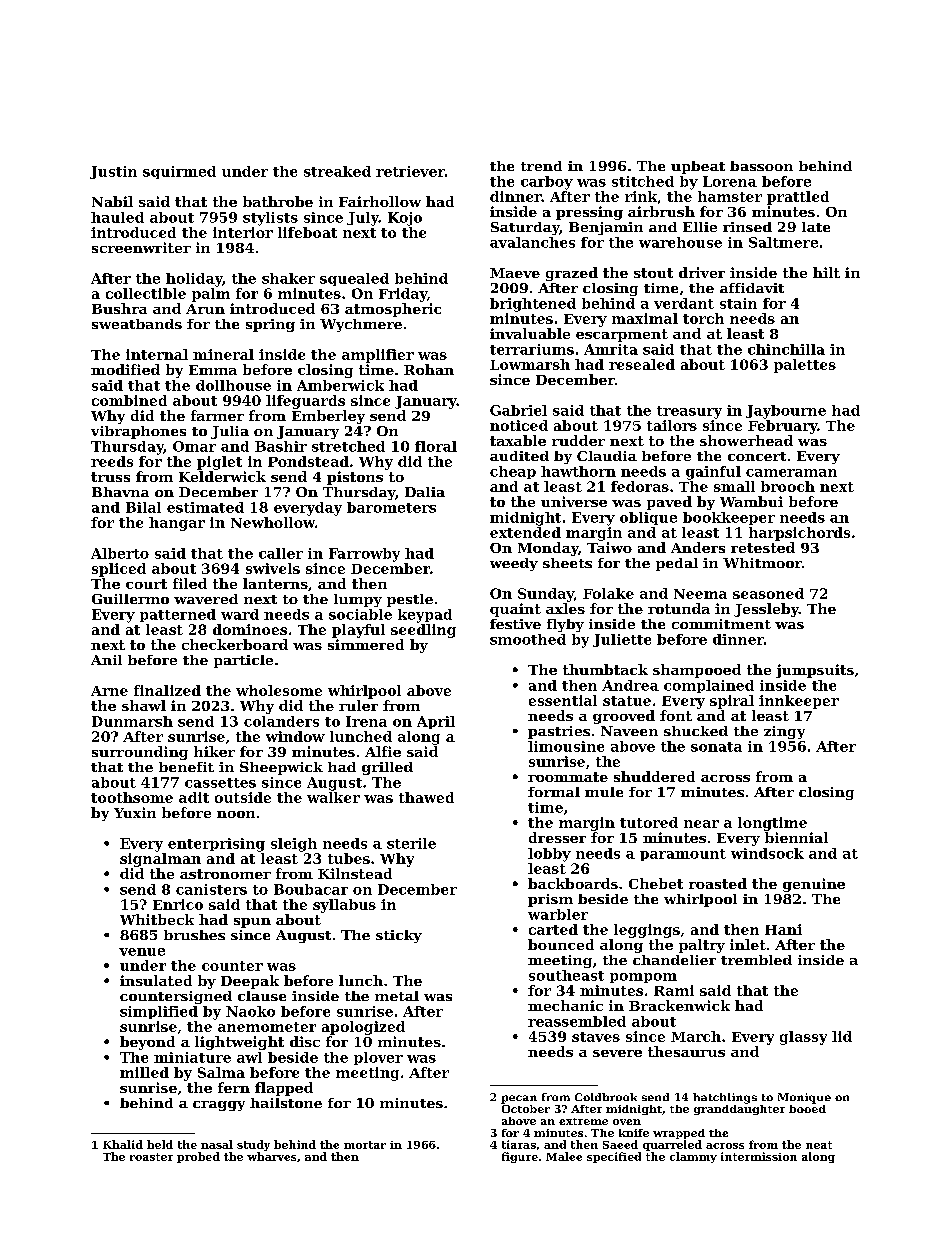 The width and height of the screenshot is (952, 1233). I want to click on noon, so click(236, 814).
